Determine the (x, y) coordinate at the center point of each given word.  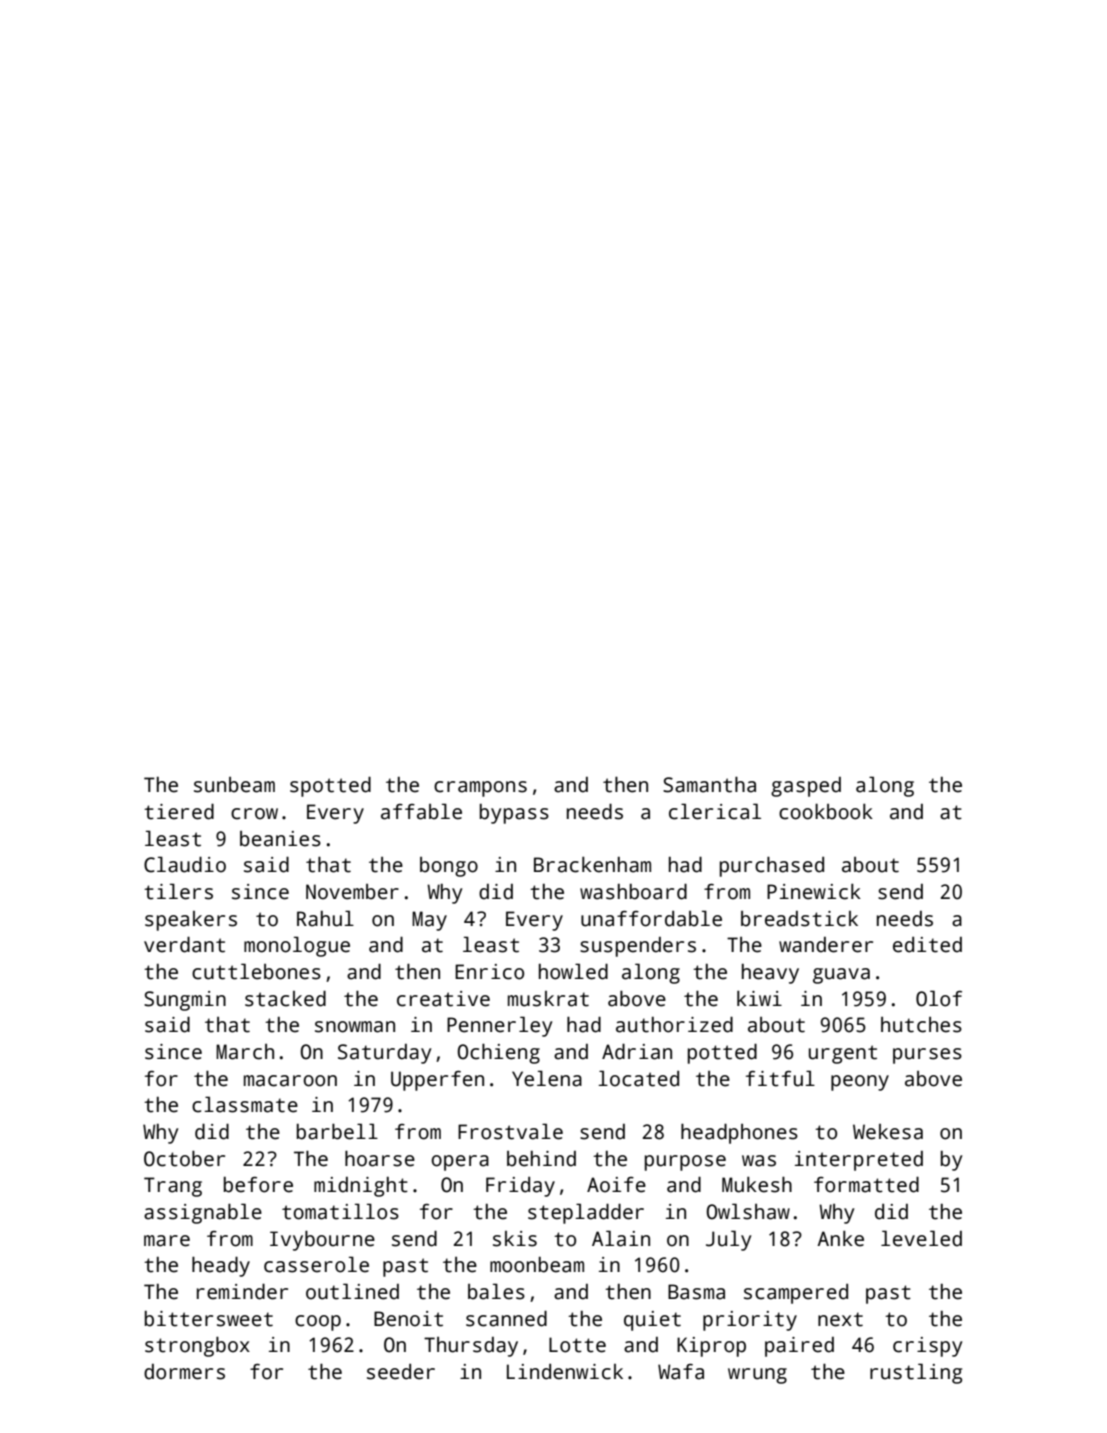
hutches (921, 1025)
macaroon (290, 1081)
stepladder (586, 1213)
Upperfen (437, 1081)
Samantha (709, 784)
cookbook (826, 811)
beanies (280, 839)
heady (221, 1266)
